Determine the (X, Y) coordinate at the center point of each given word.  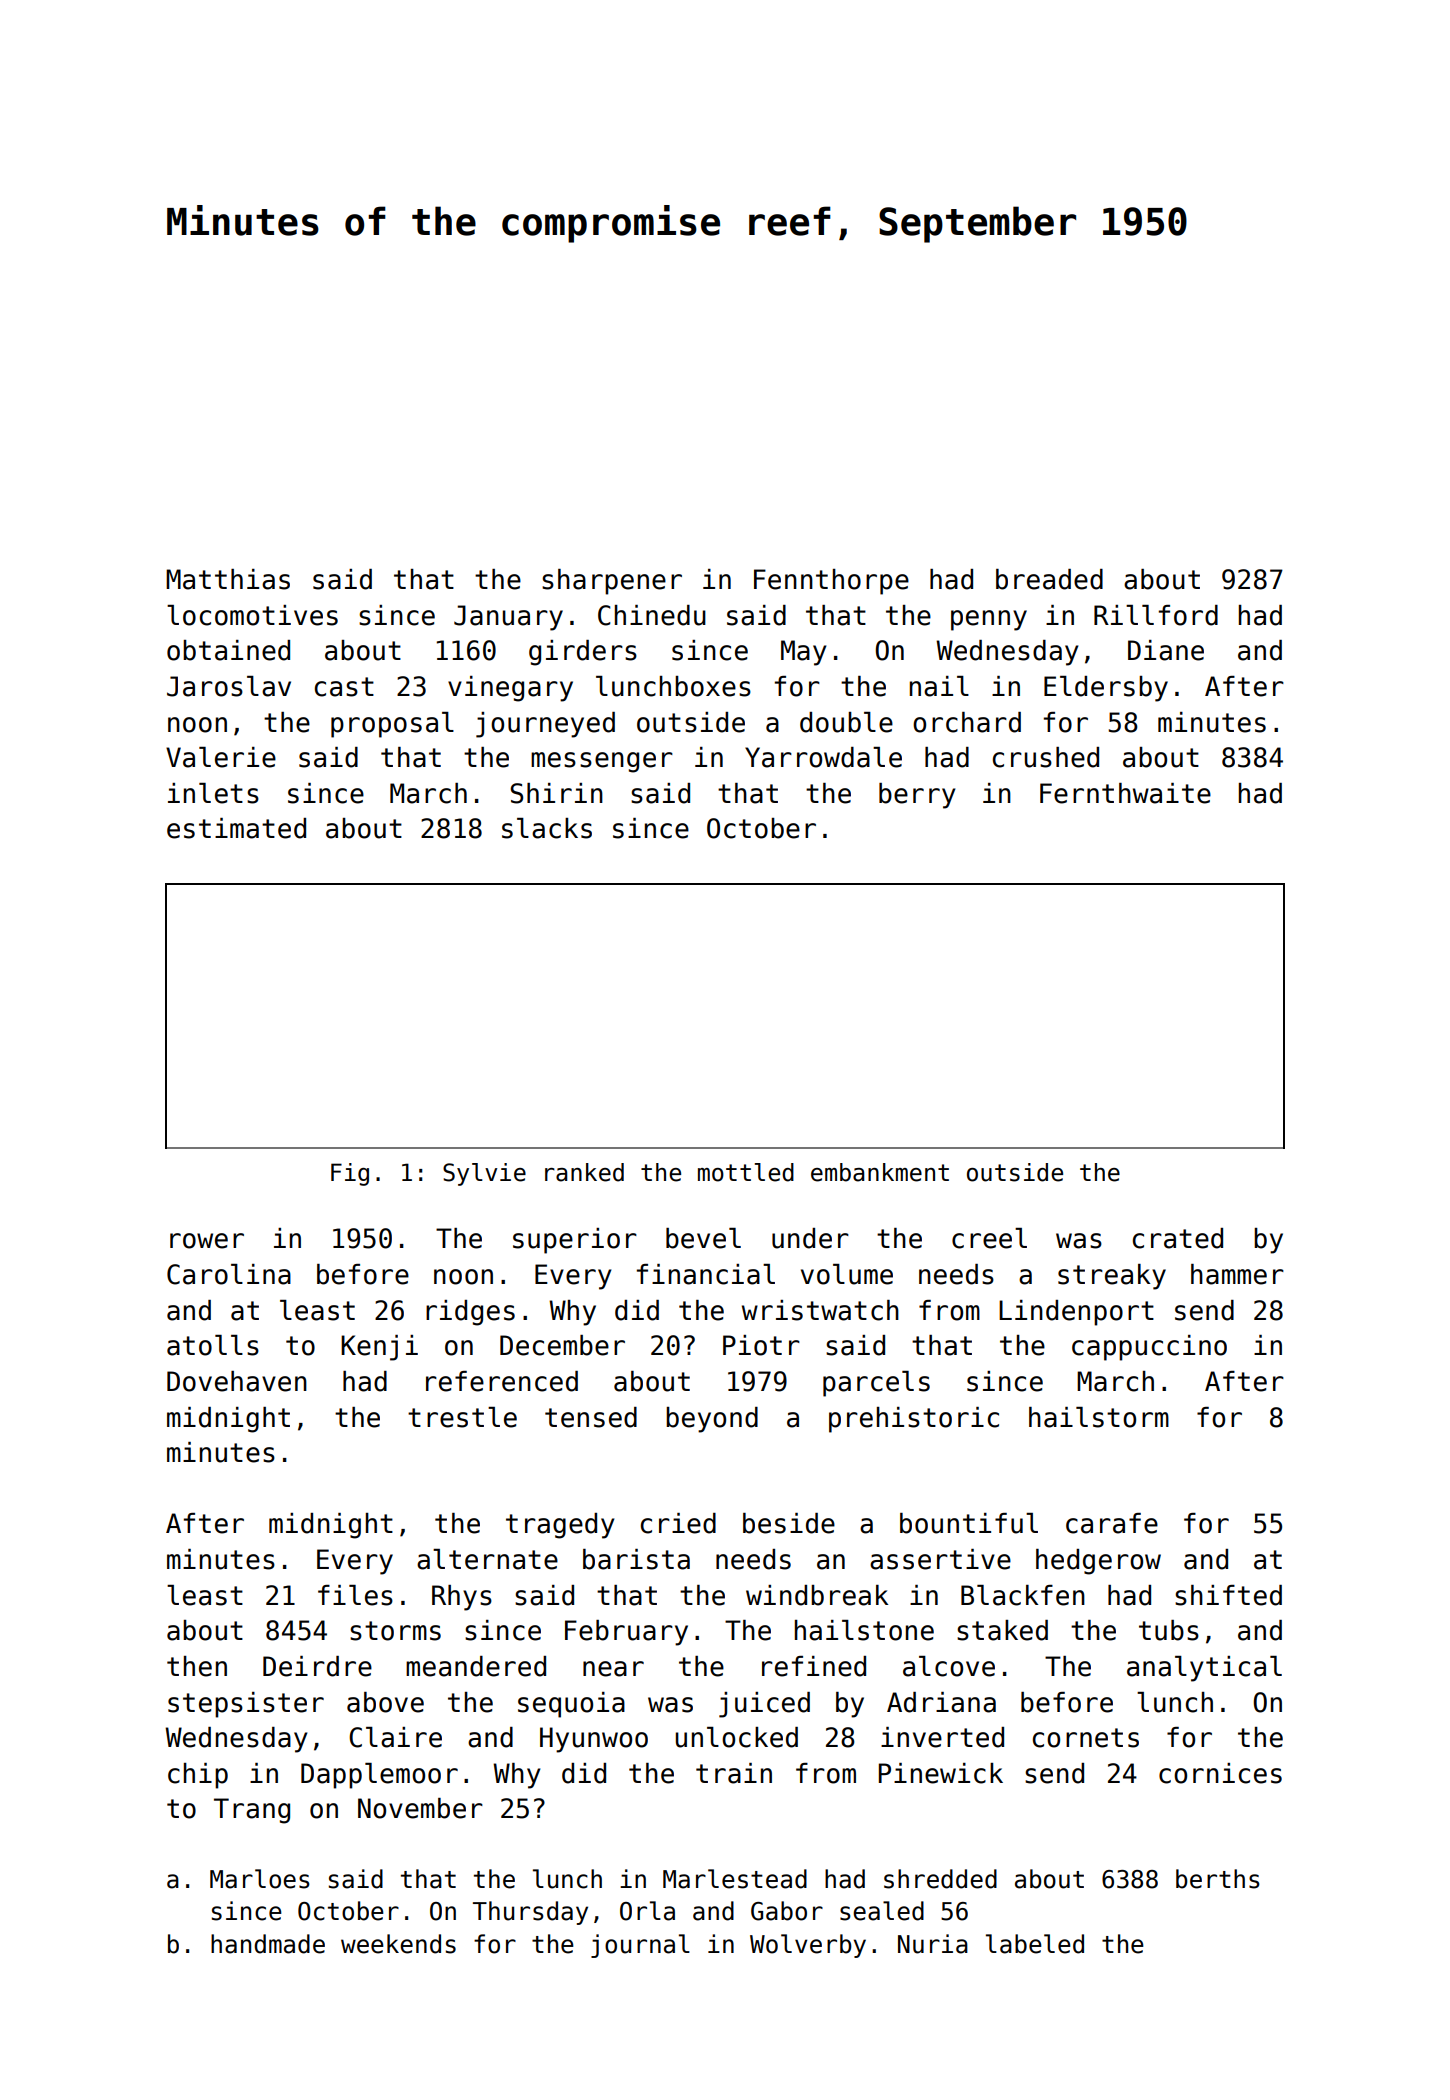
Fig (350, 1174)
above (385, 1702)
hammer (1237, 1274)
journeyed (545, 725)
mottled (746, 1172)
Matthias (228, 579)
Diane (1166, 650)
